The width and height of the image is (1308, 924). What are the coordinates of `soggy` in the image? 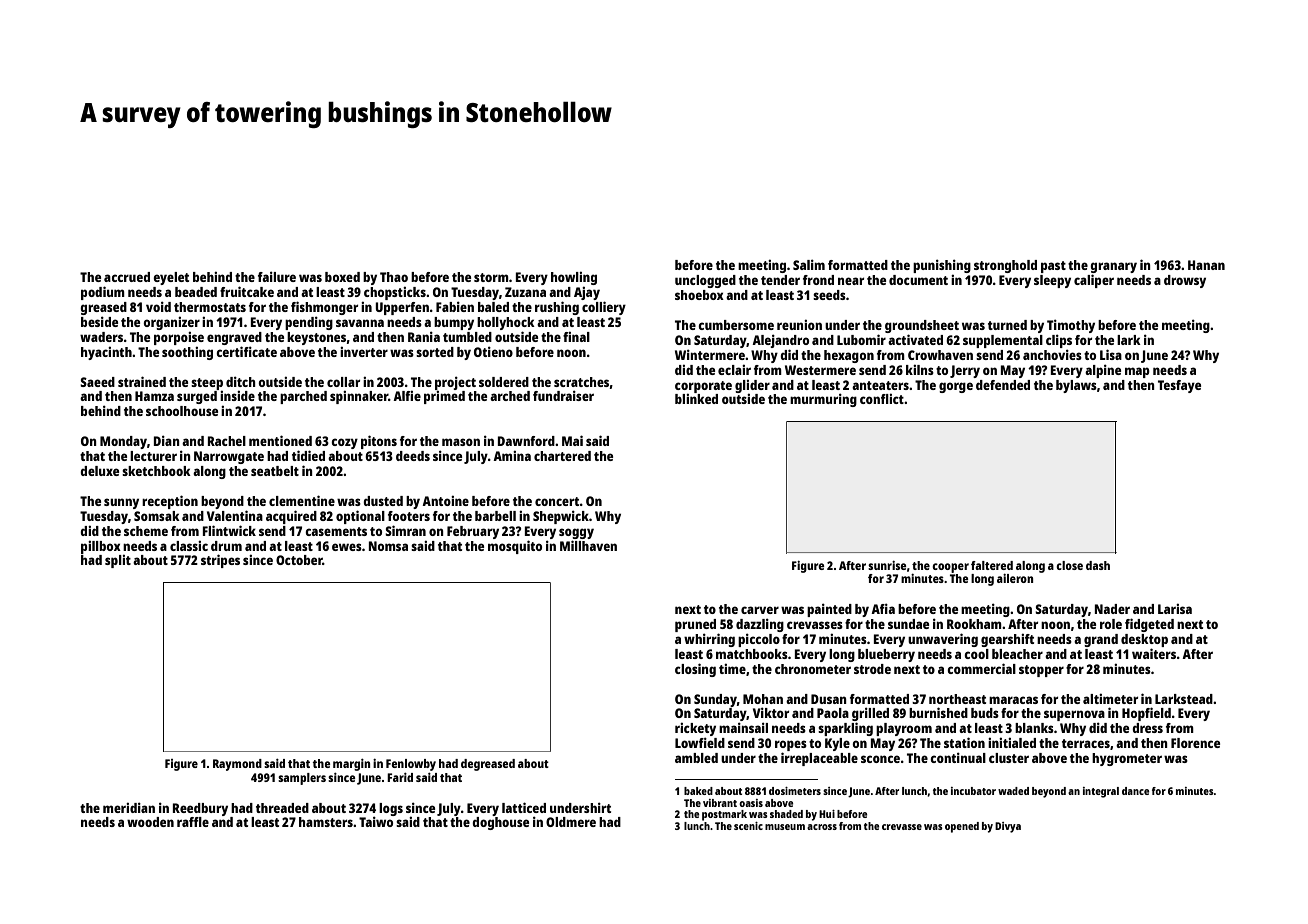 It's located at (576, 533).
